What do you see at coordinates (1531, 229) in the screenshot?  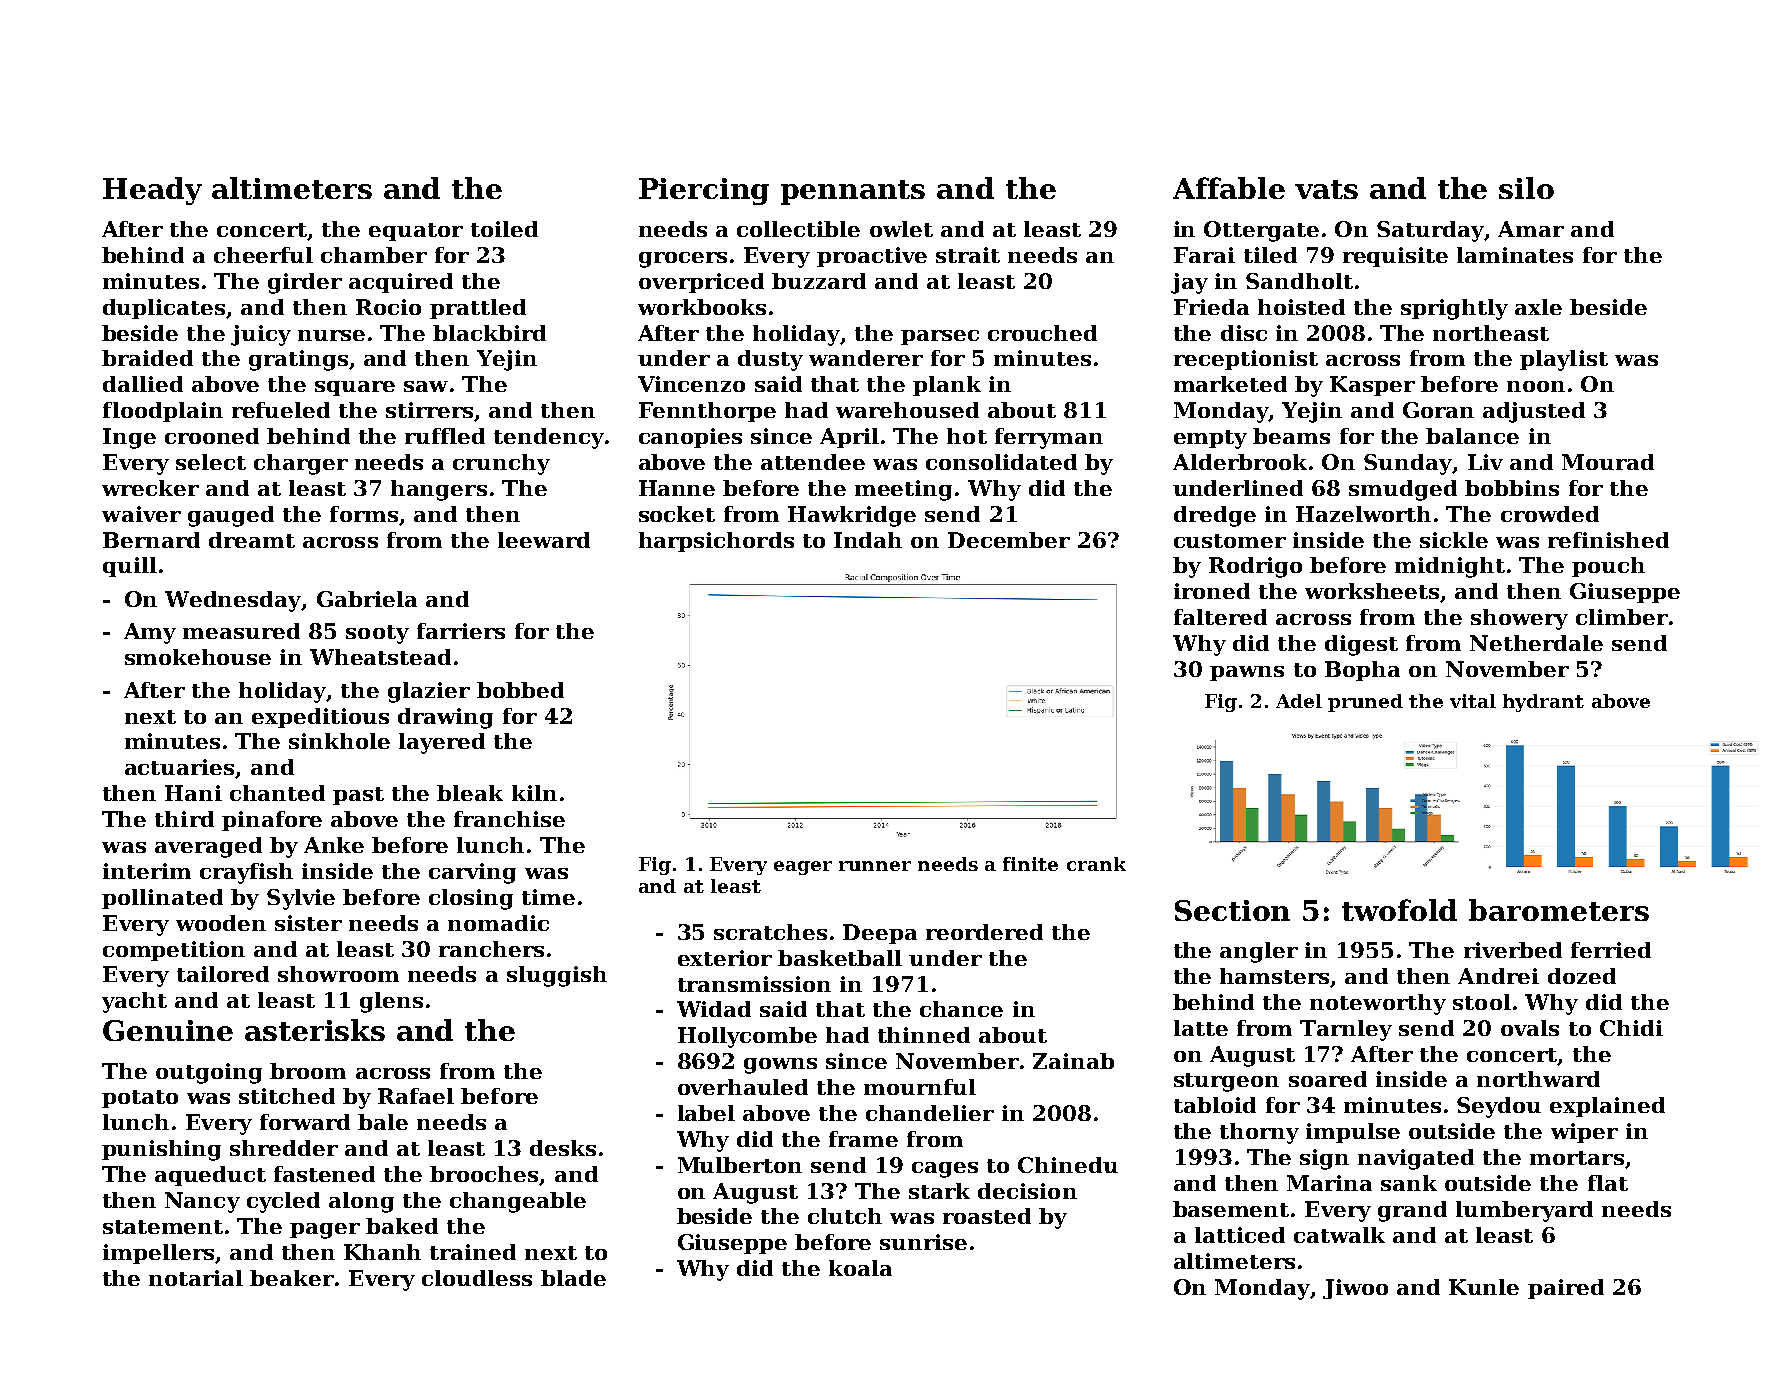 I see `Amar` at bounding box center [1531, 229].
